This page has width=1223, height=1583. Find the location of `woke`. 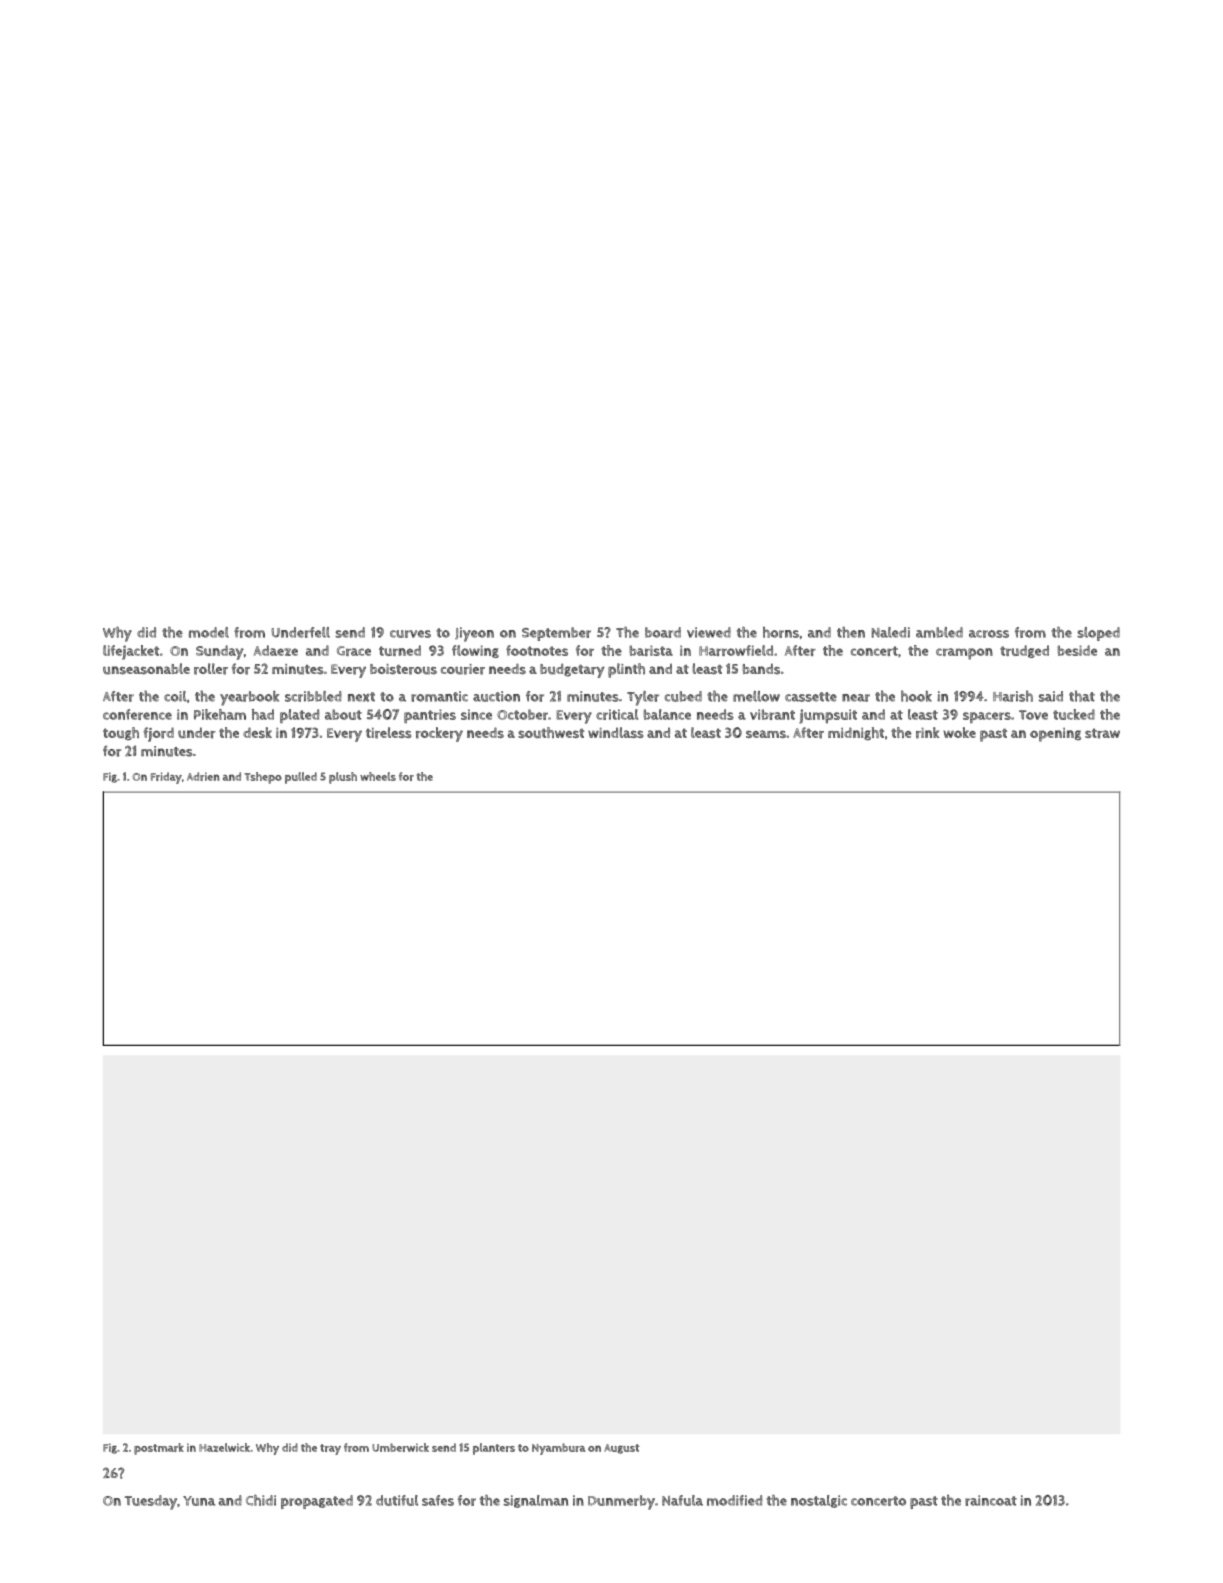

woke is located at coordinates (959, 732).
